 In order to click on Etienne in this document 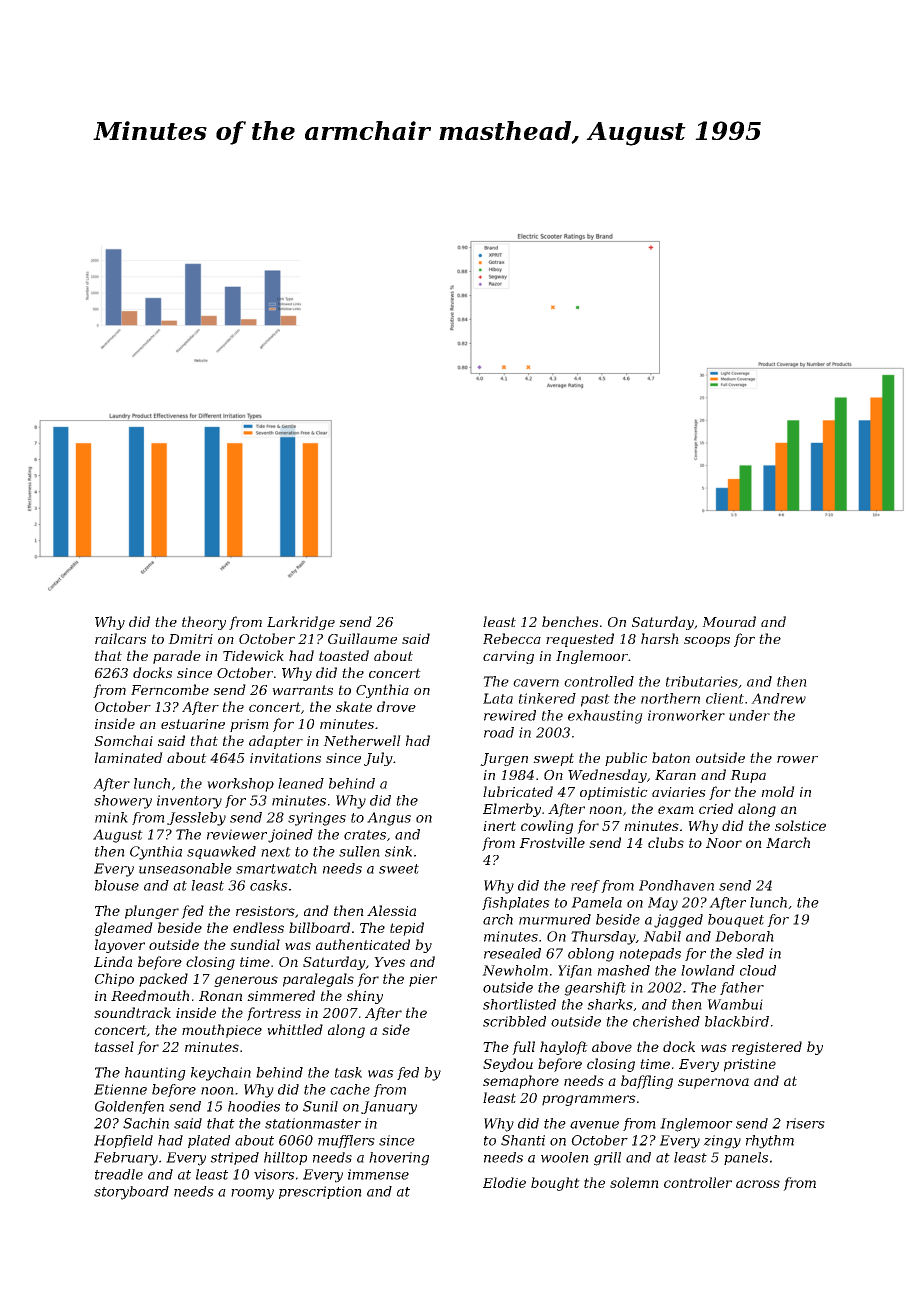, I will do `click(120, 1089)`.
